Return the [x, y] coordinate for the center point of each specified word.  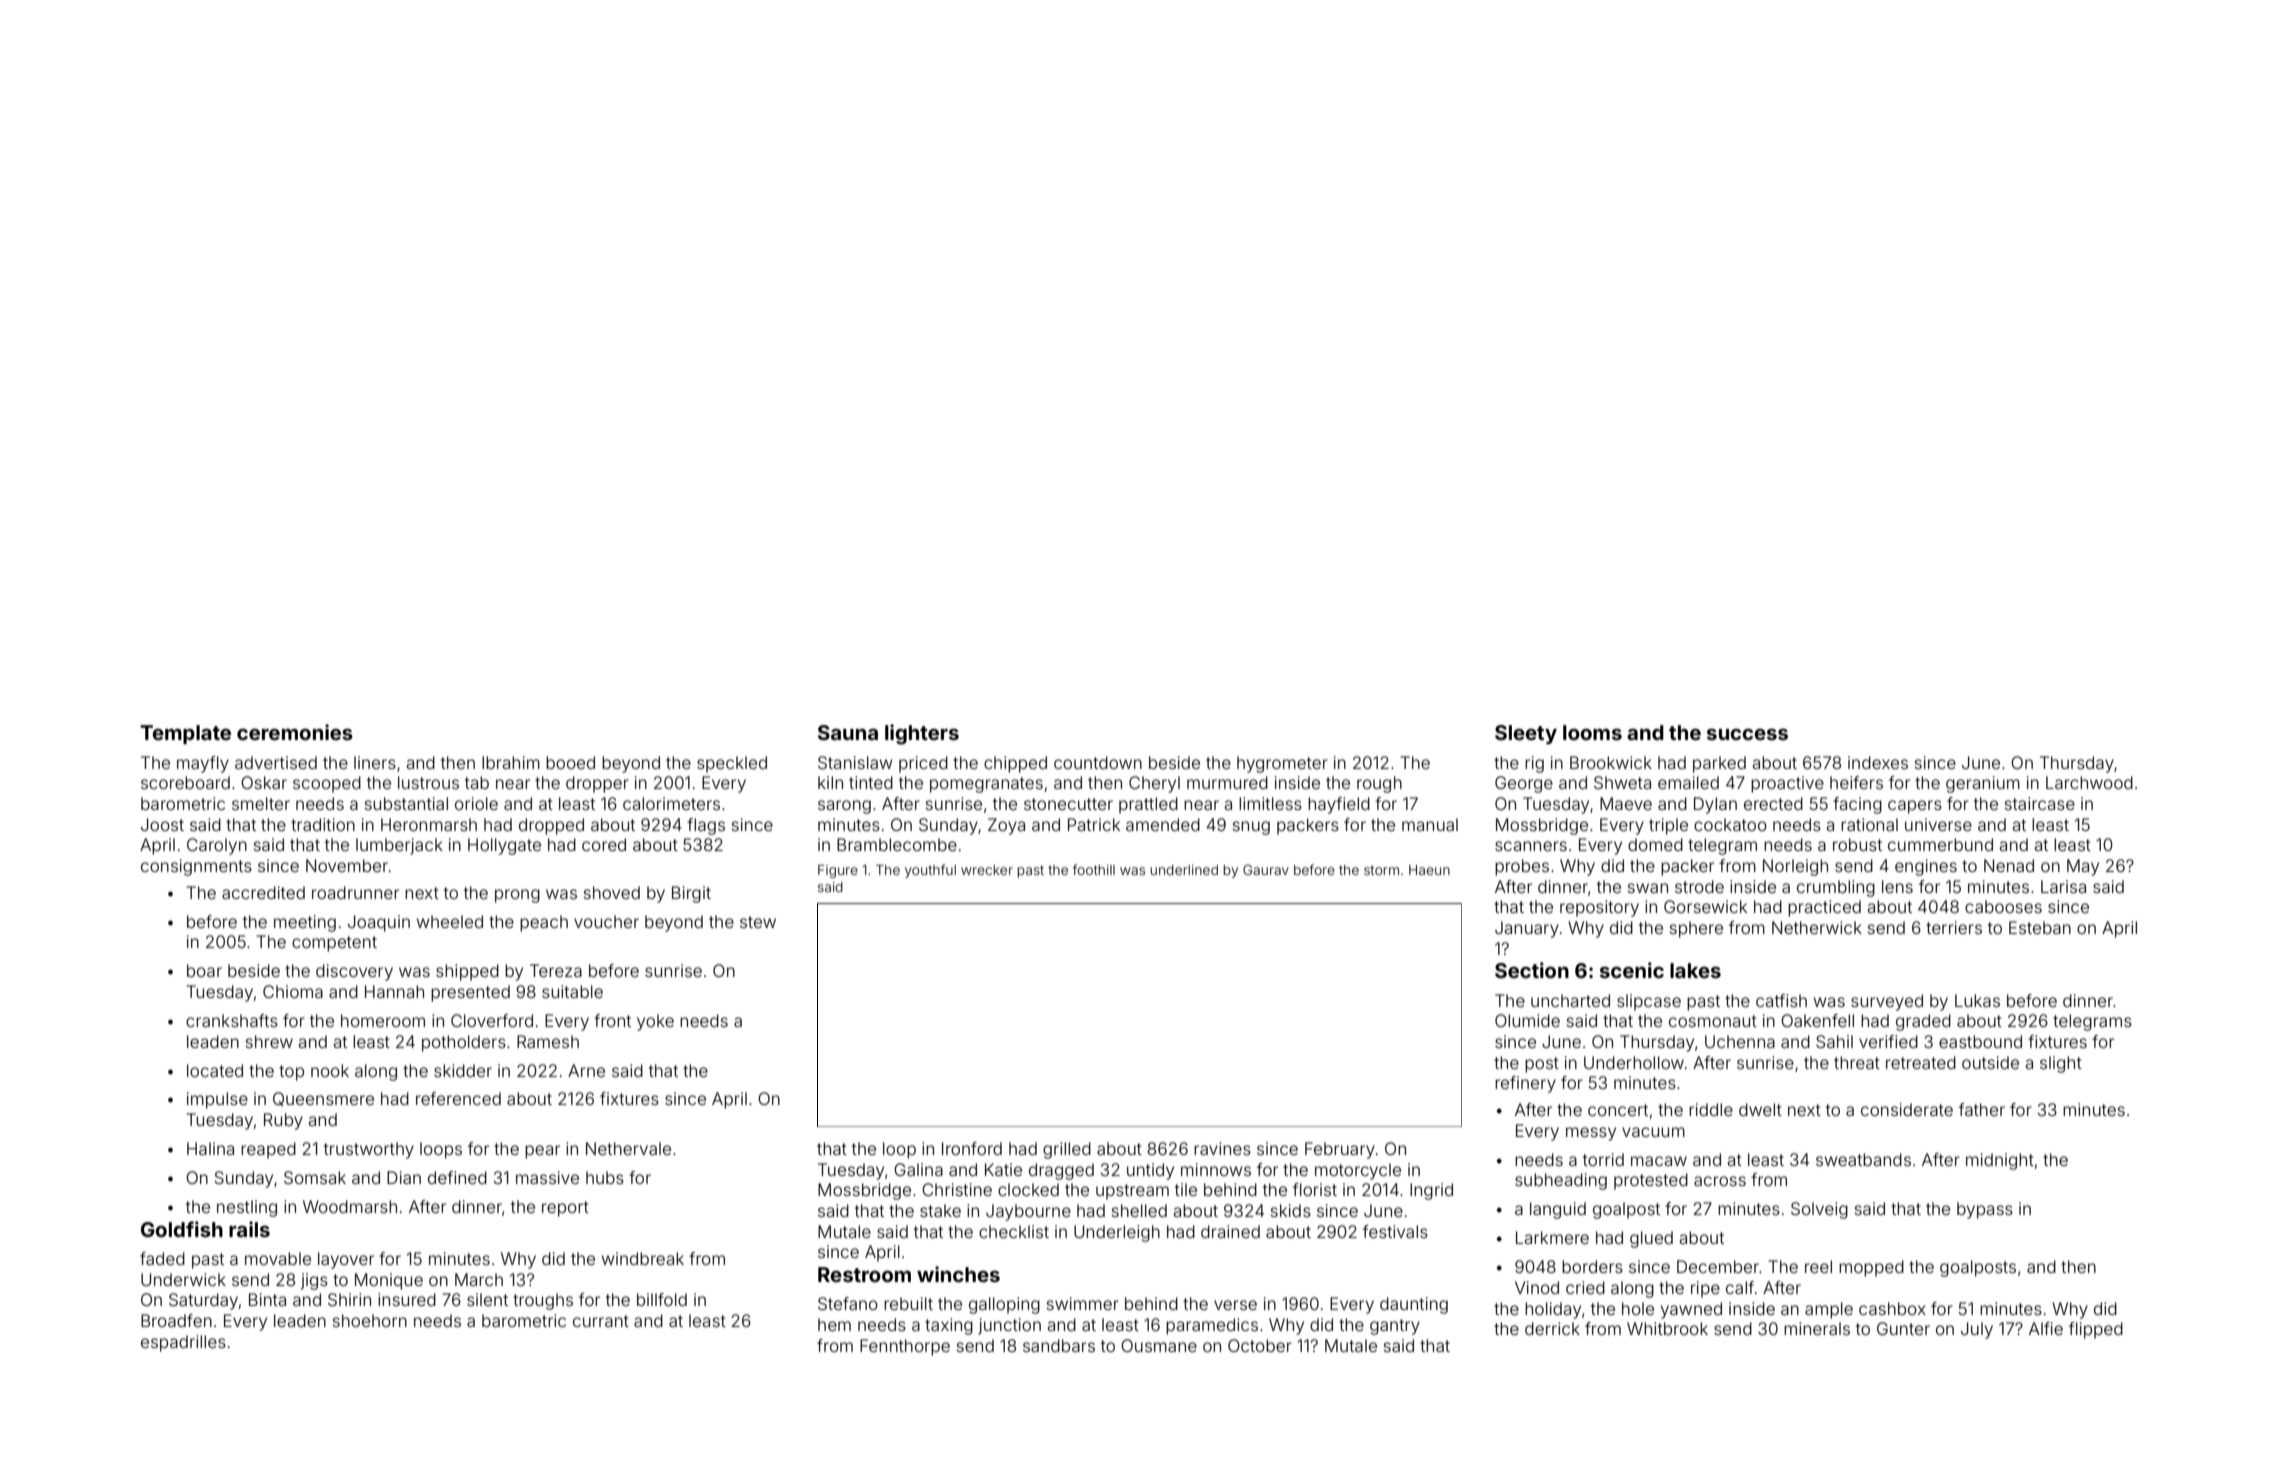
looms [1592, 732]
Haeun [1429, 870]
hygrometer [1282, 764]
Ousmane [1159, 1345]
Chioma [293, 991]
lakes [1695, 970]
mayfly [203, 764]
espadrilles [183, 1343]
